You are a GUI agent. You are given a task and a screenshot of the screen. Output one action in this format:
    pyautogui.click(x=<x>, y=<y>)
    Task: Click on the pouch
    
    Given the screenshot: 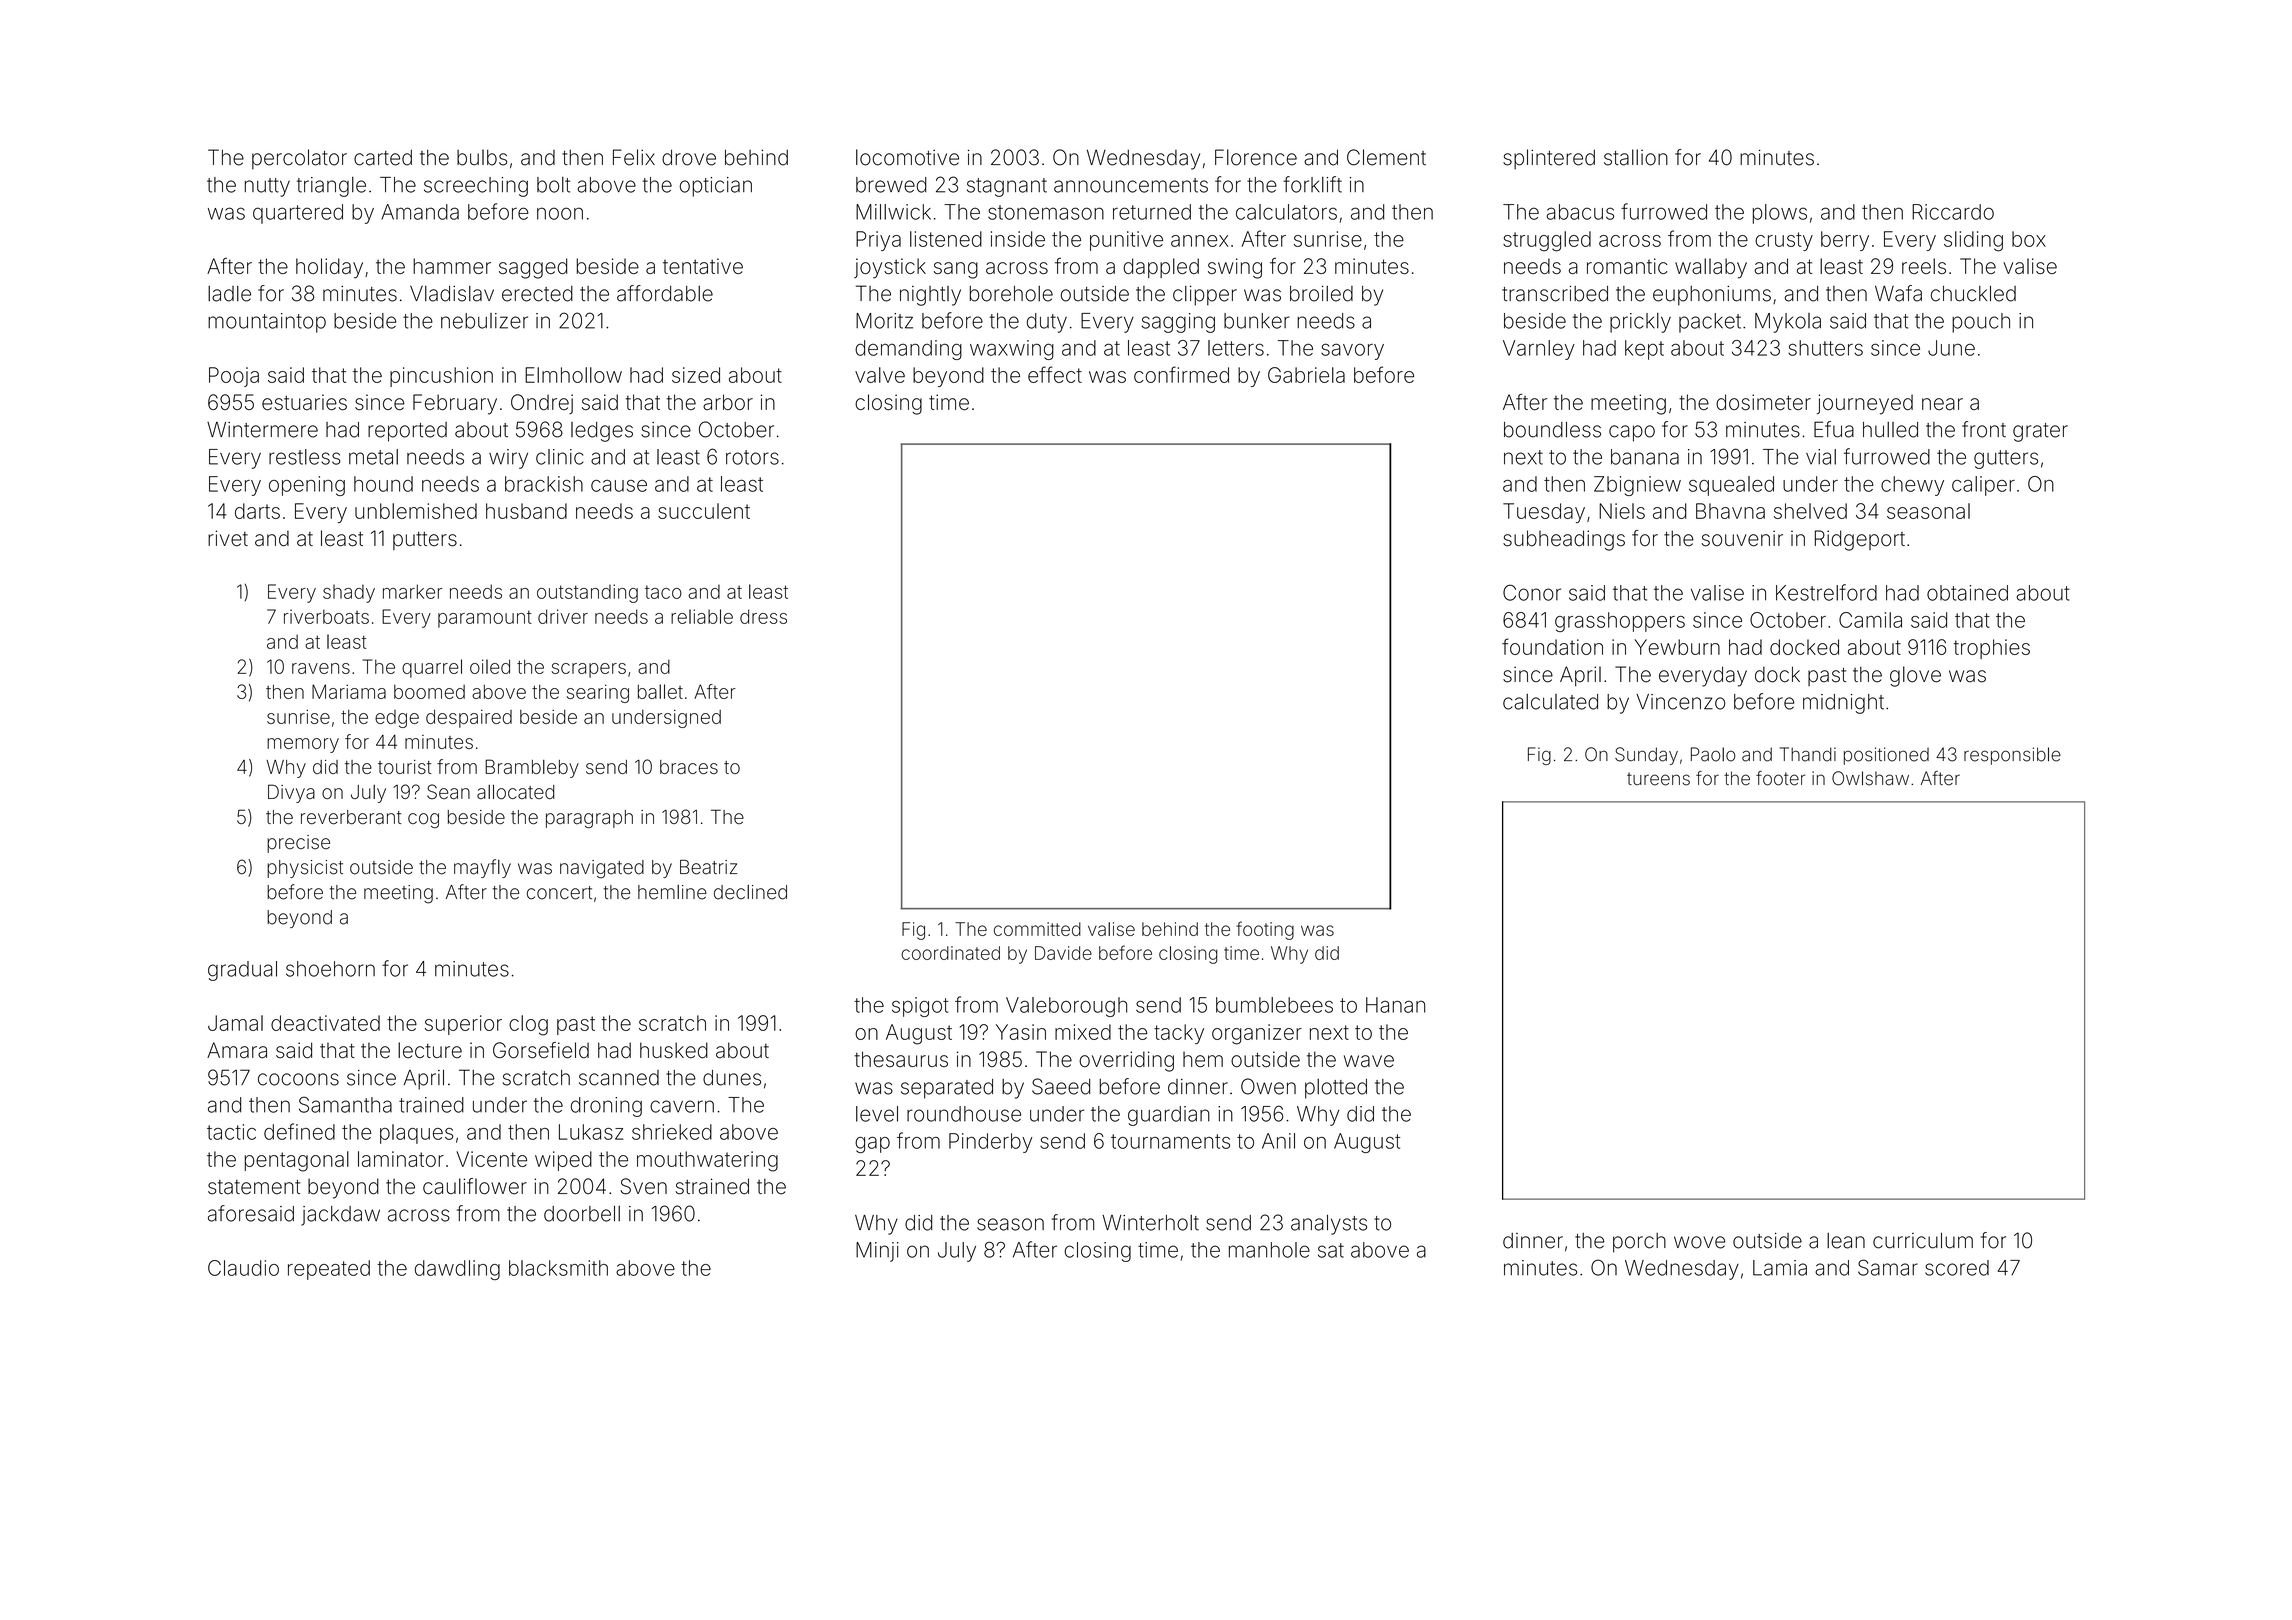 What is the action you would take?
    pyautogui.click(x=1981, y=323)
